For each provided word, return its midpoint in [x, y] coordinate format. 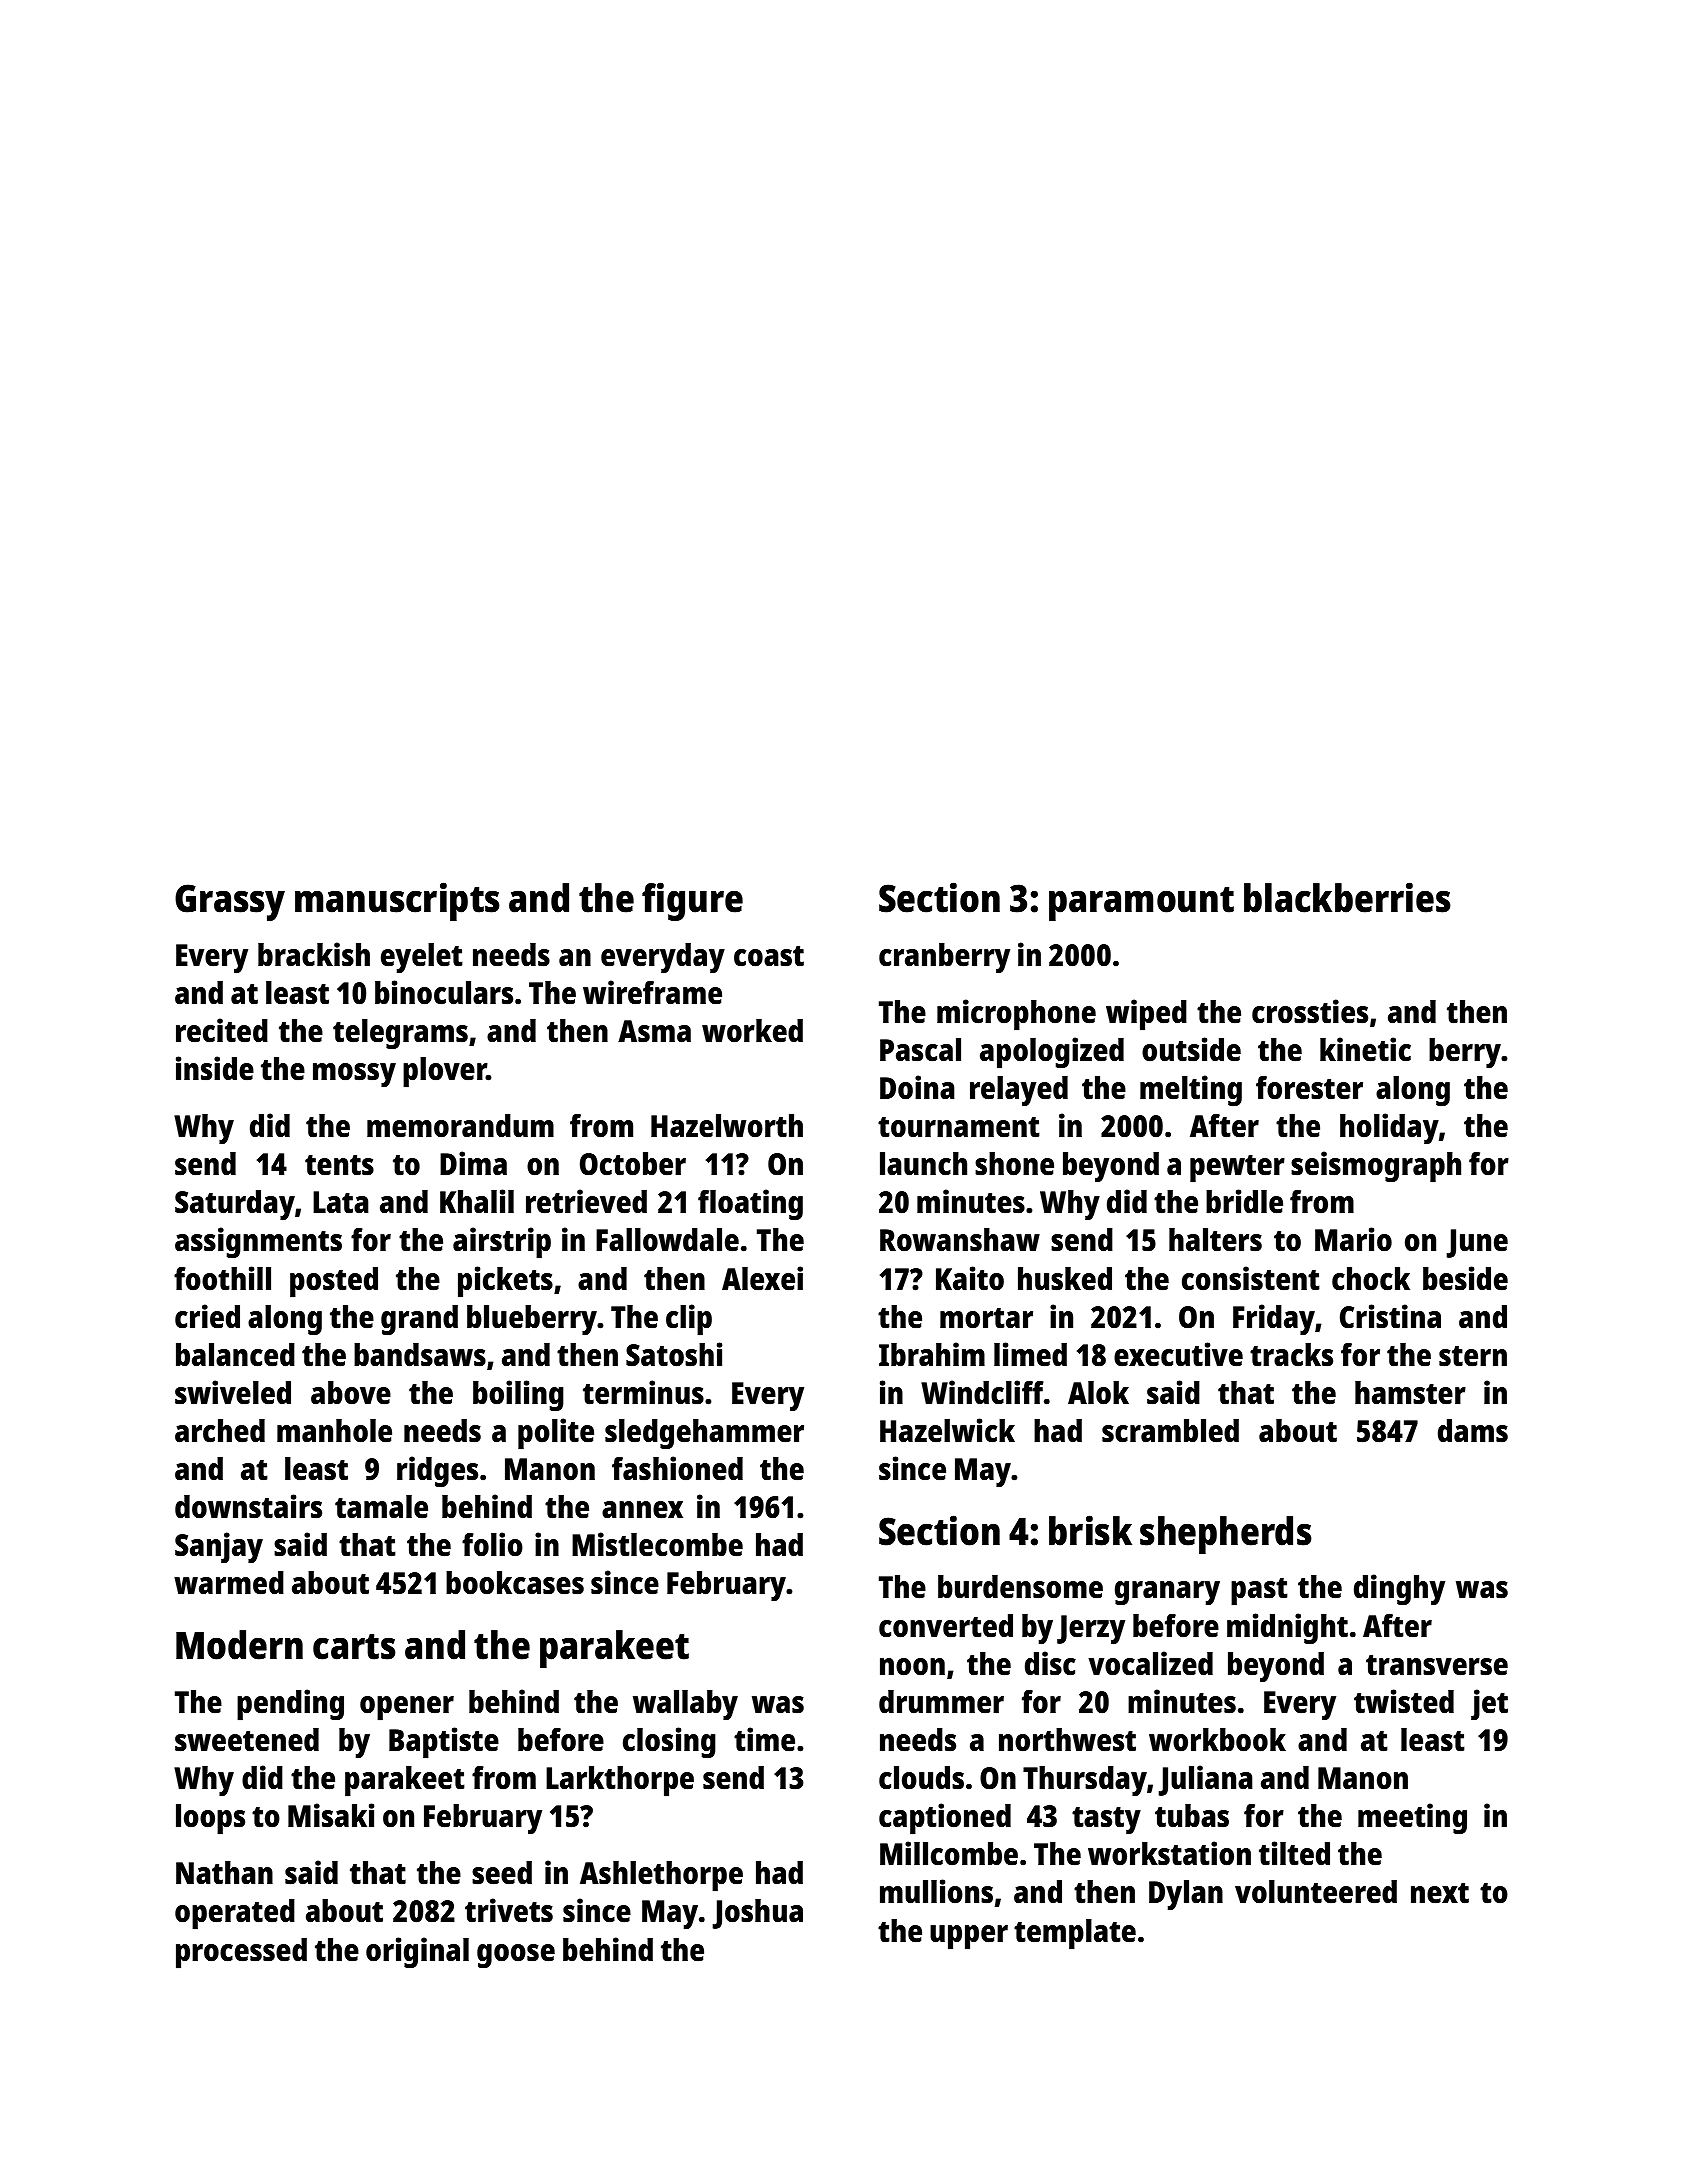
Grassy [230, 902]
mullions [936, 1891]
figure [692, 901]
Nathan [224, 1873]
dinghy [1399, 1590]
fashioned [677, 1468]
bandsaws [420, 1355]
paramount [1141, 904]
